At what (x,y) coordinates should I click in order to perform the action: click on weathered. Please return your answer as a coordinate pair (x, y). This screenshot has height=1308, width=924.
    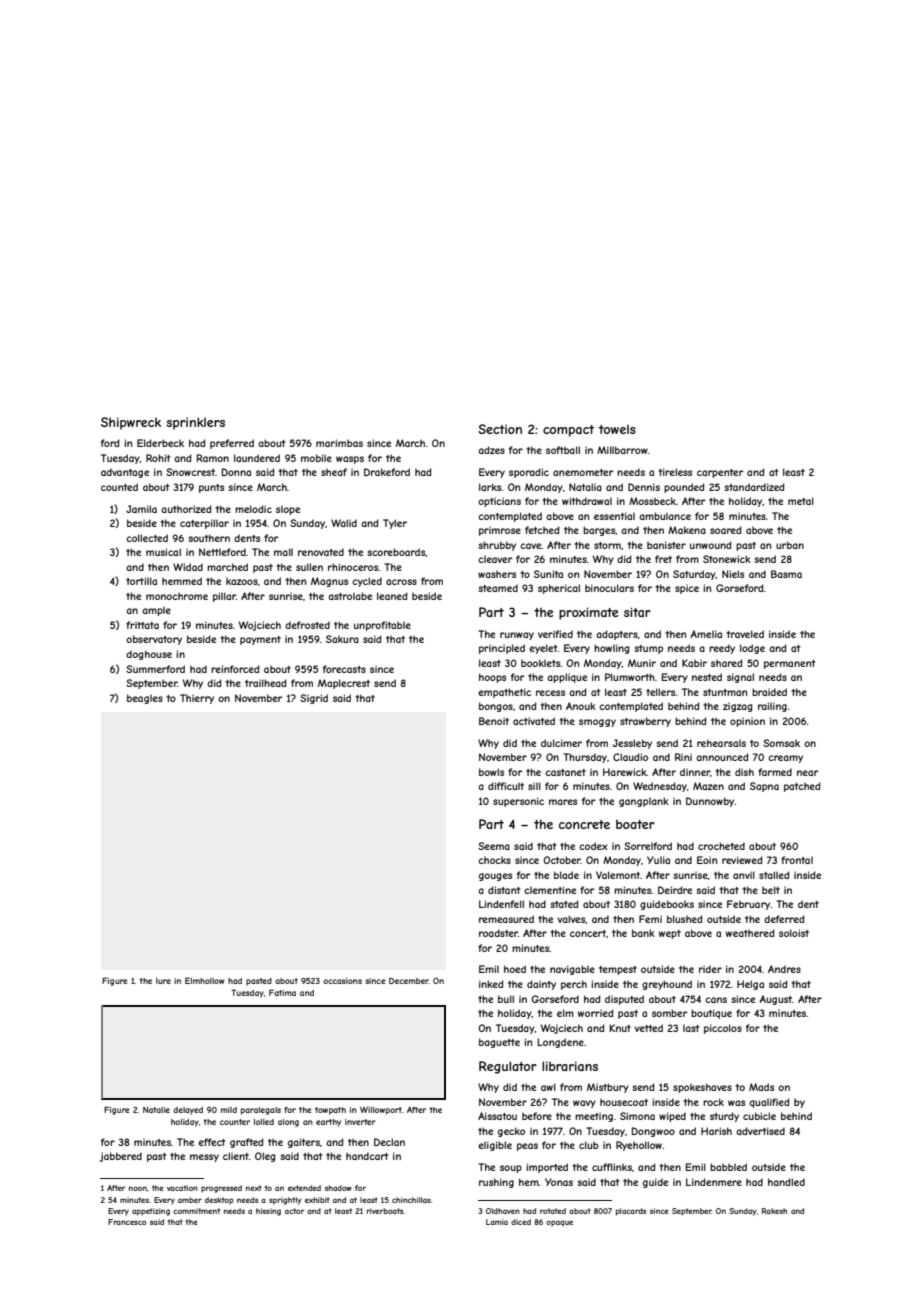
    Looking at the image, I should click on (750, 933).
